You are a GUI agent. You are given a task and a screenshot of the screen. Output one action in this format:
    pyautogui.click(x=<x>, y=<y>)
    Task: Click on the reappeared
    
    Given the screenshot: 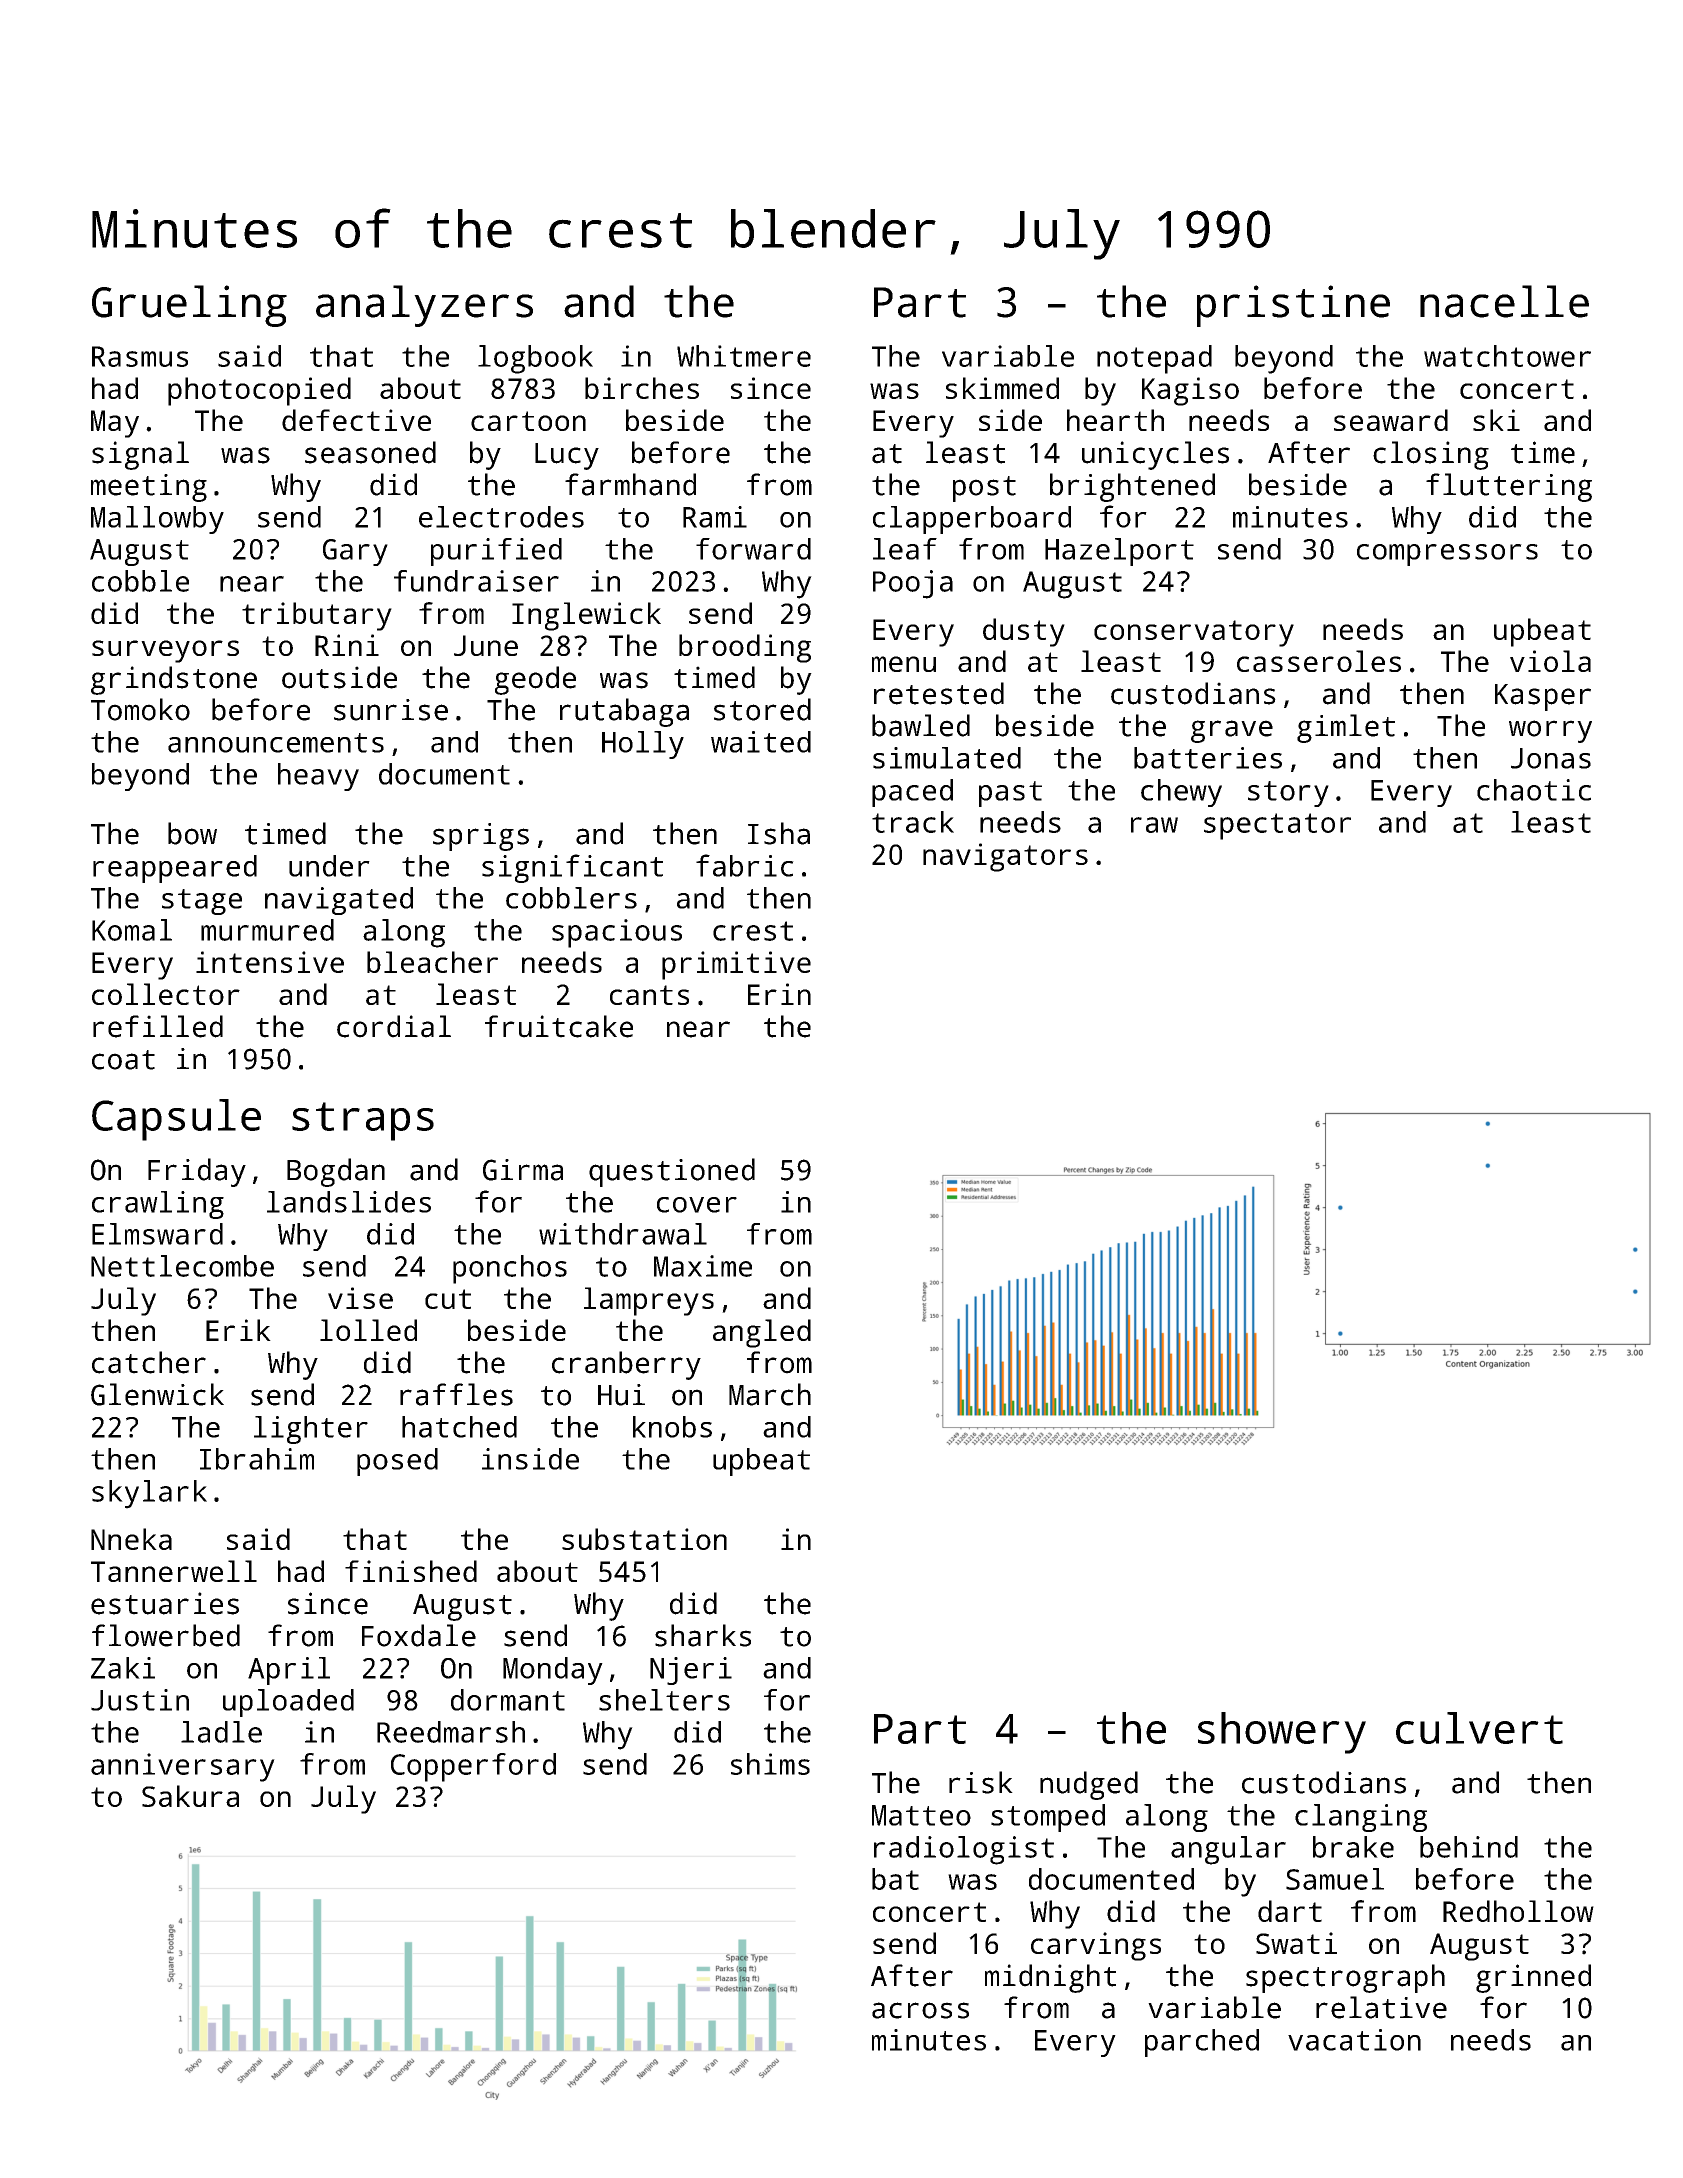 What is the action you would take?
    pyautogui.click(x=175, y=869)
